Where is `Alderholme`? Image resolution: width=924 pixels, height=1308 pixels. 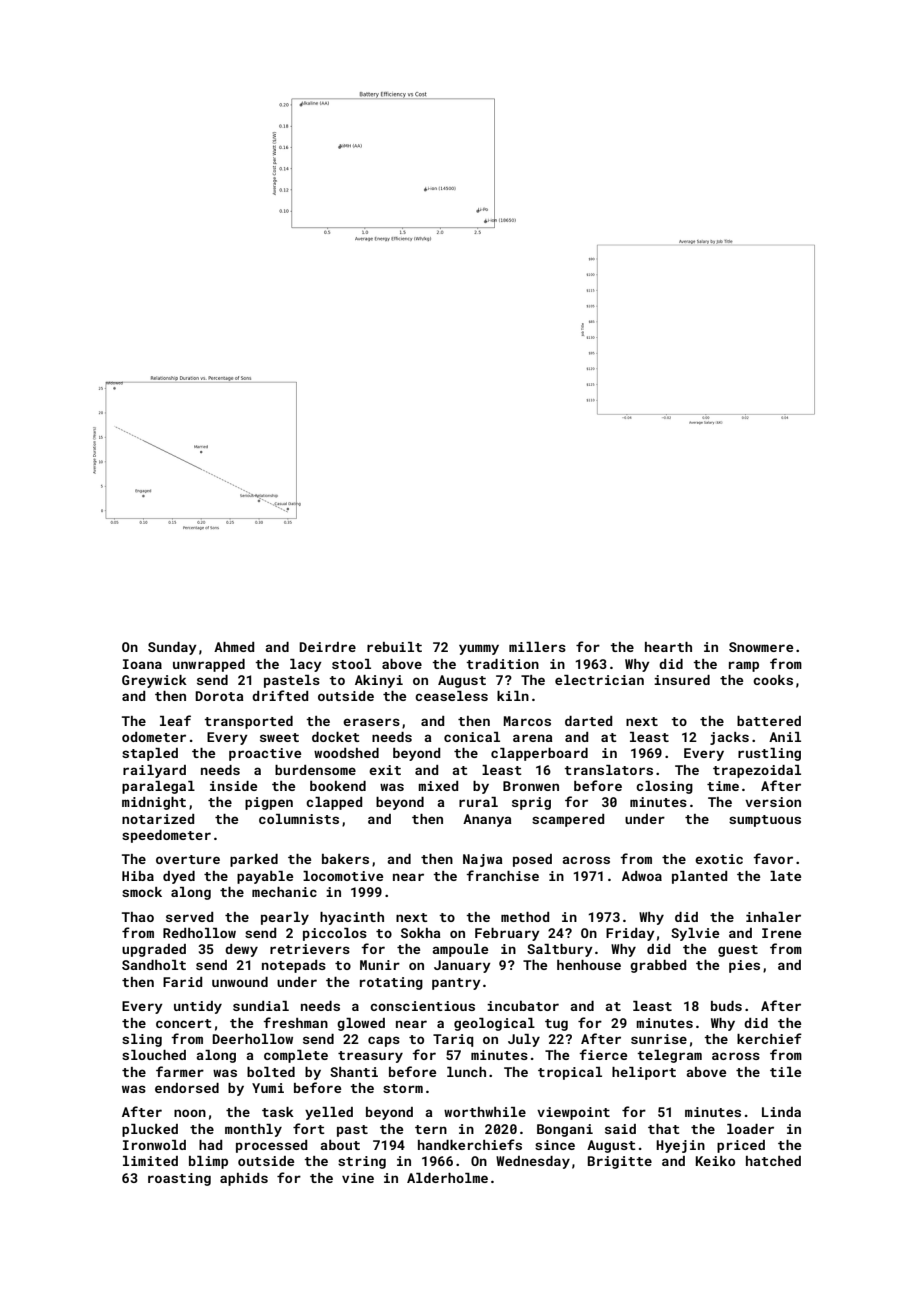
Alderholme is located at coordinates (447, 1178).
